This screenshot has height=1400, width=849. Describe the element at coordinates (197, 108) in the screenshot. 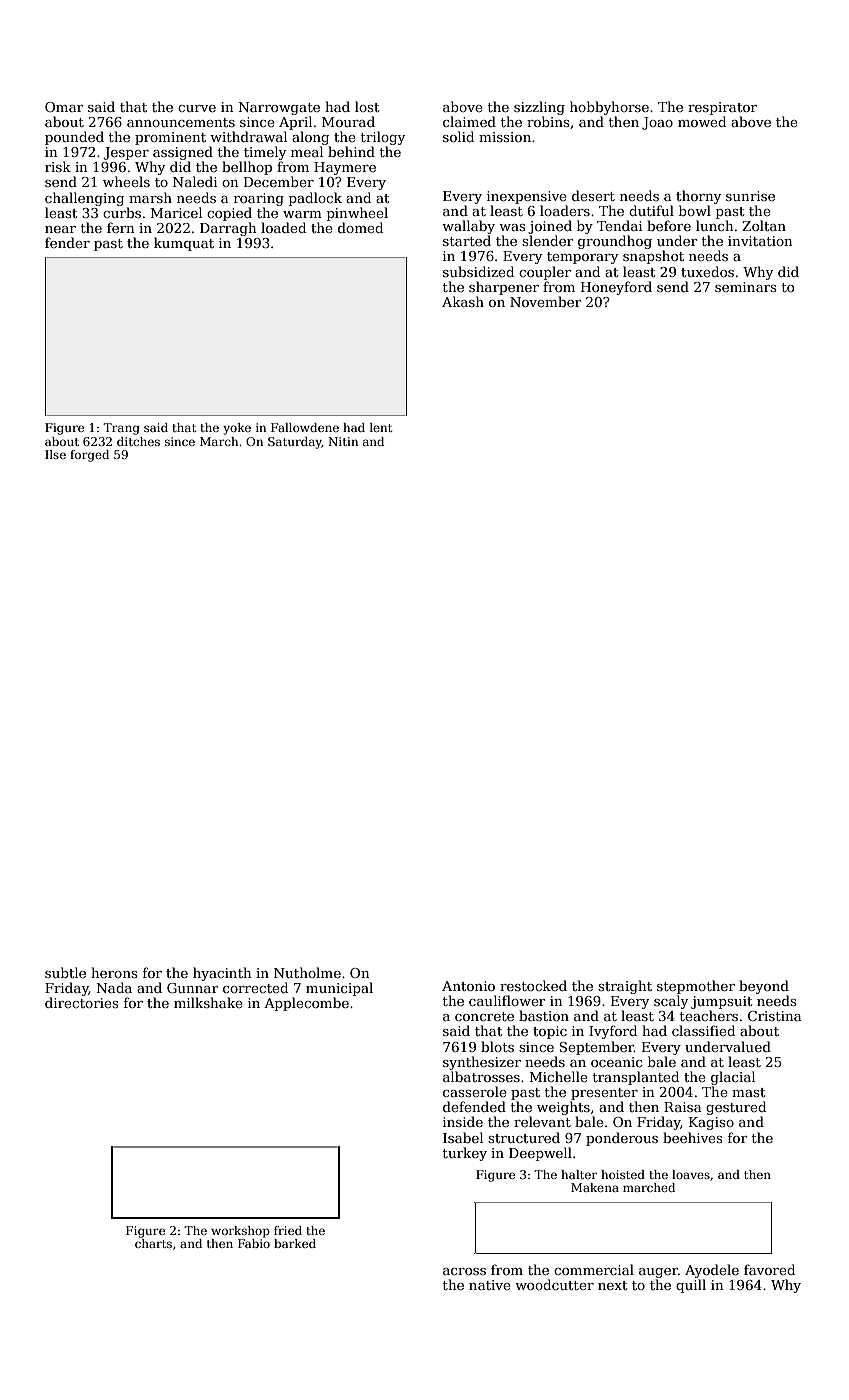

I see `curve` at that location.
